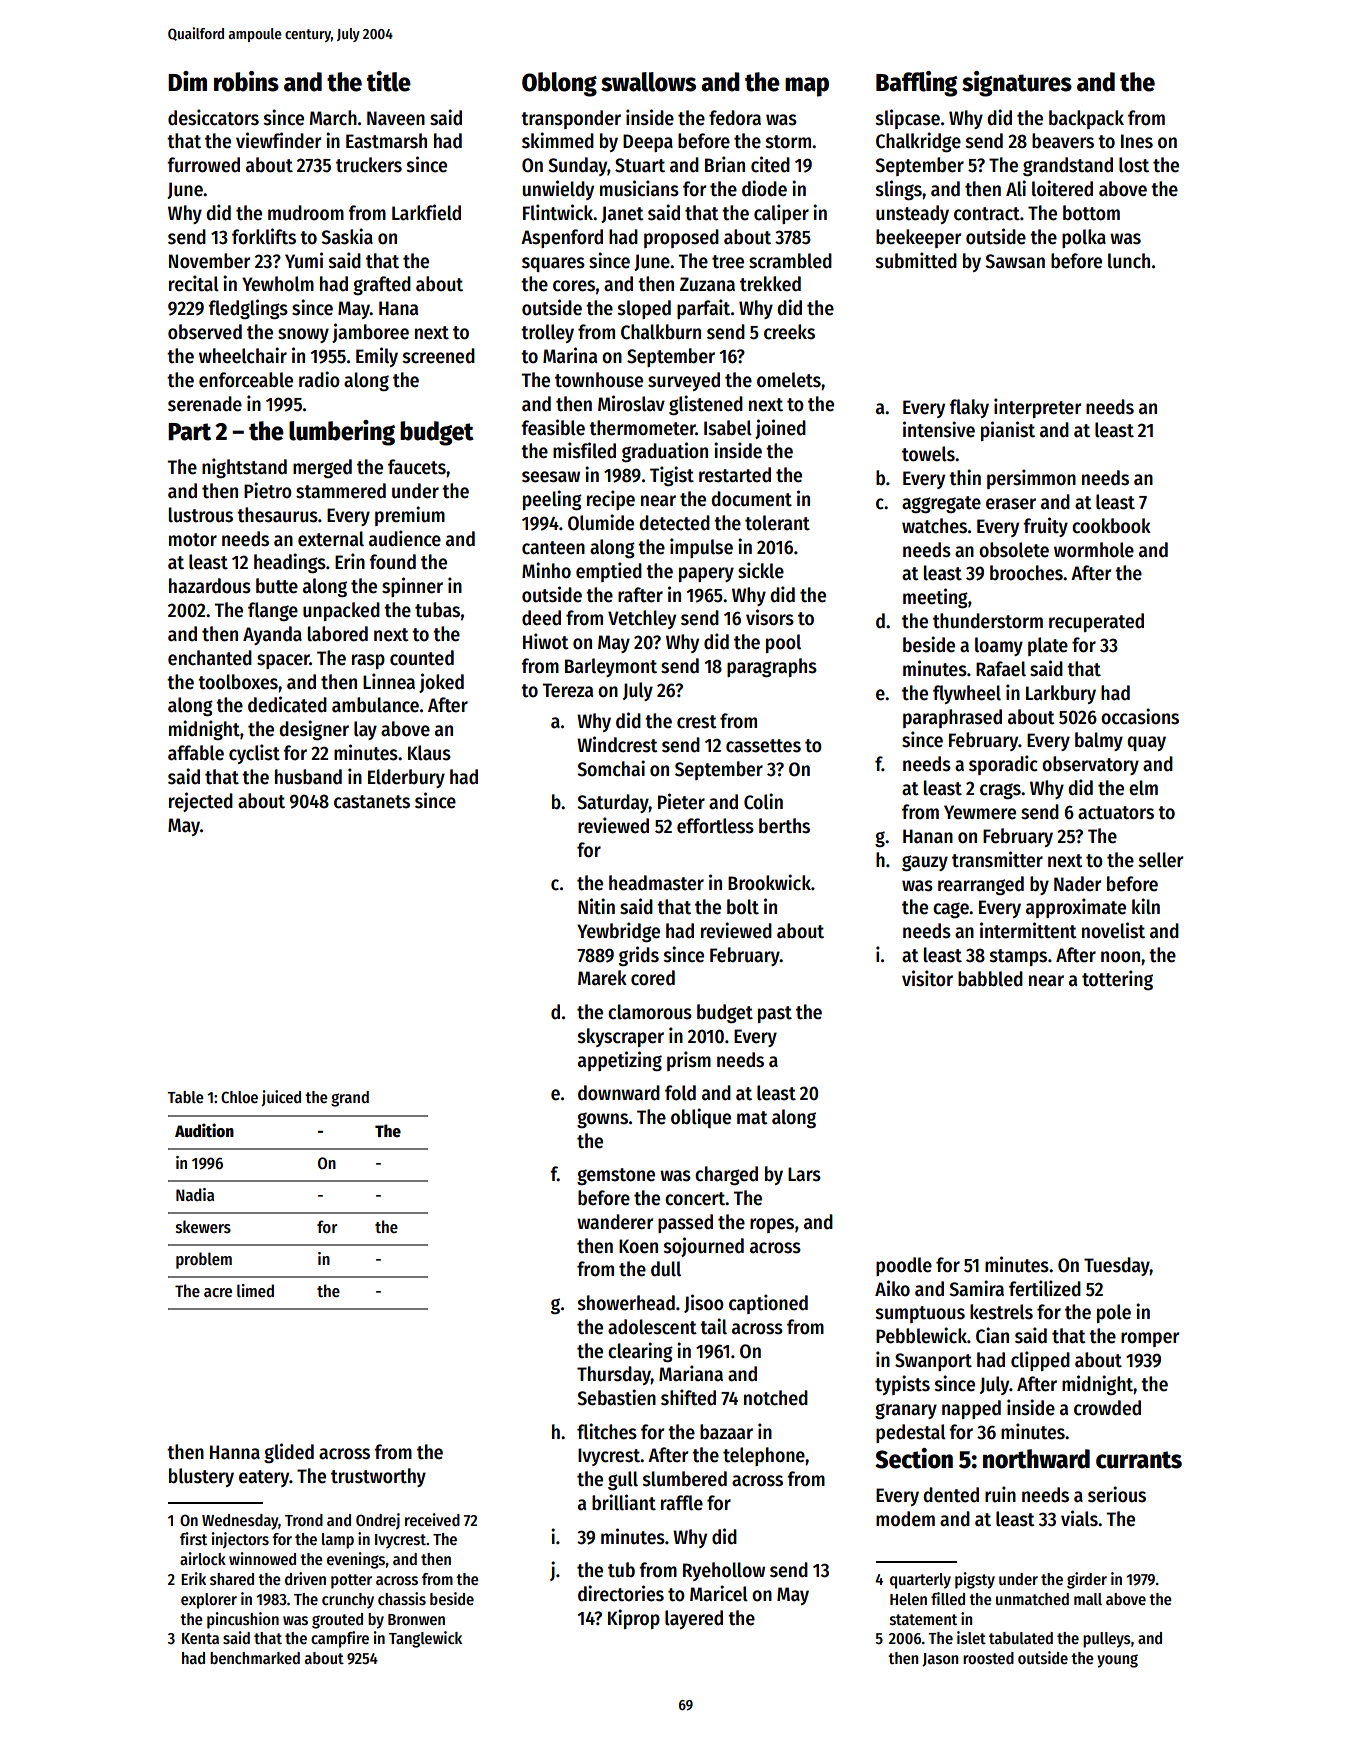 This page has width=1357, height=1755. What do you see at coordinates (425, 1639) in the page?
I see `Tanglewick` at bounding box center [425, 1639].
